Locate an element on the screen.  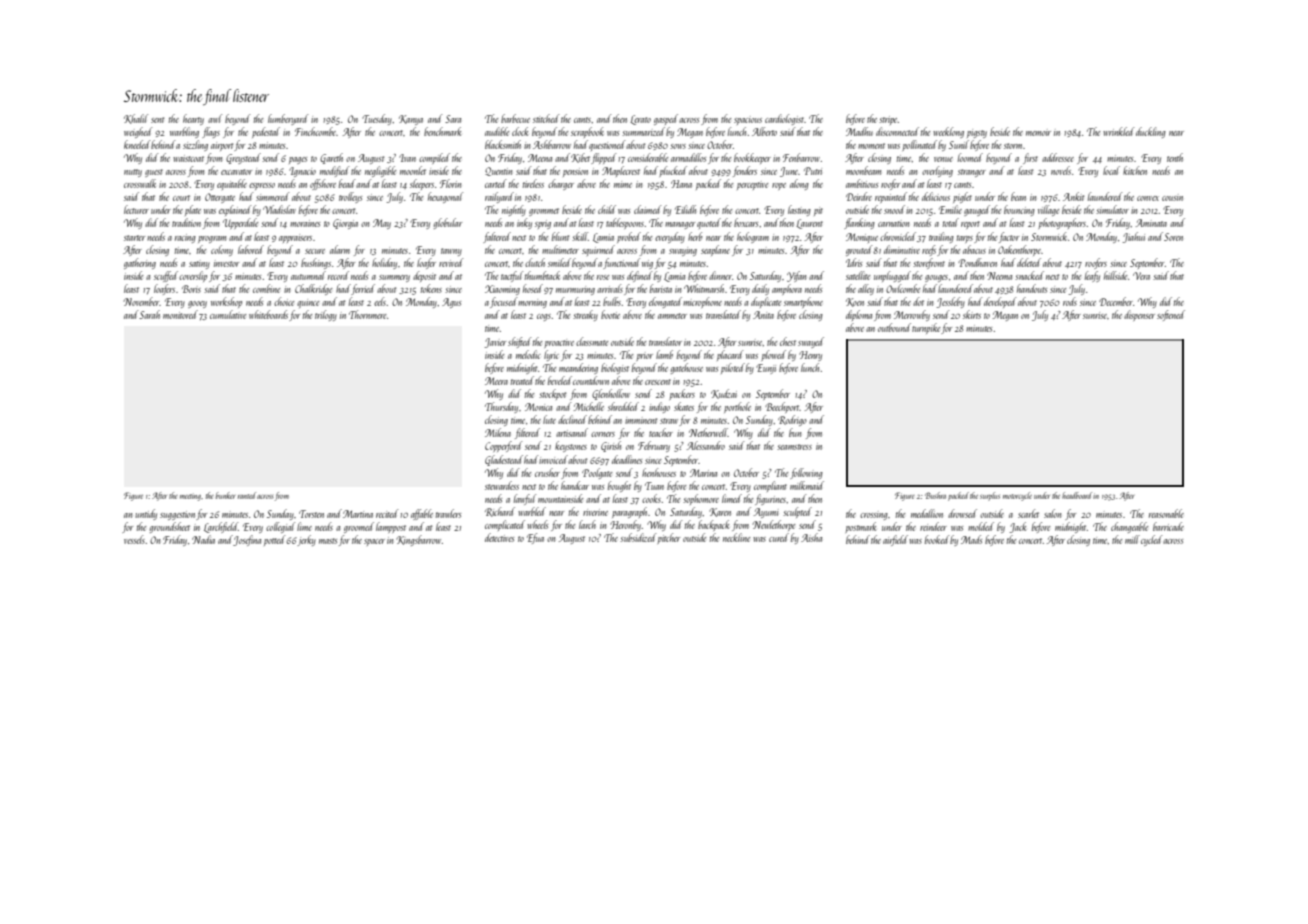
gooey is located at coordinates (197, 304).
